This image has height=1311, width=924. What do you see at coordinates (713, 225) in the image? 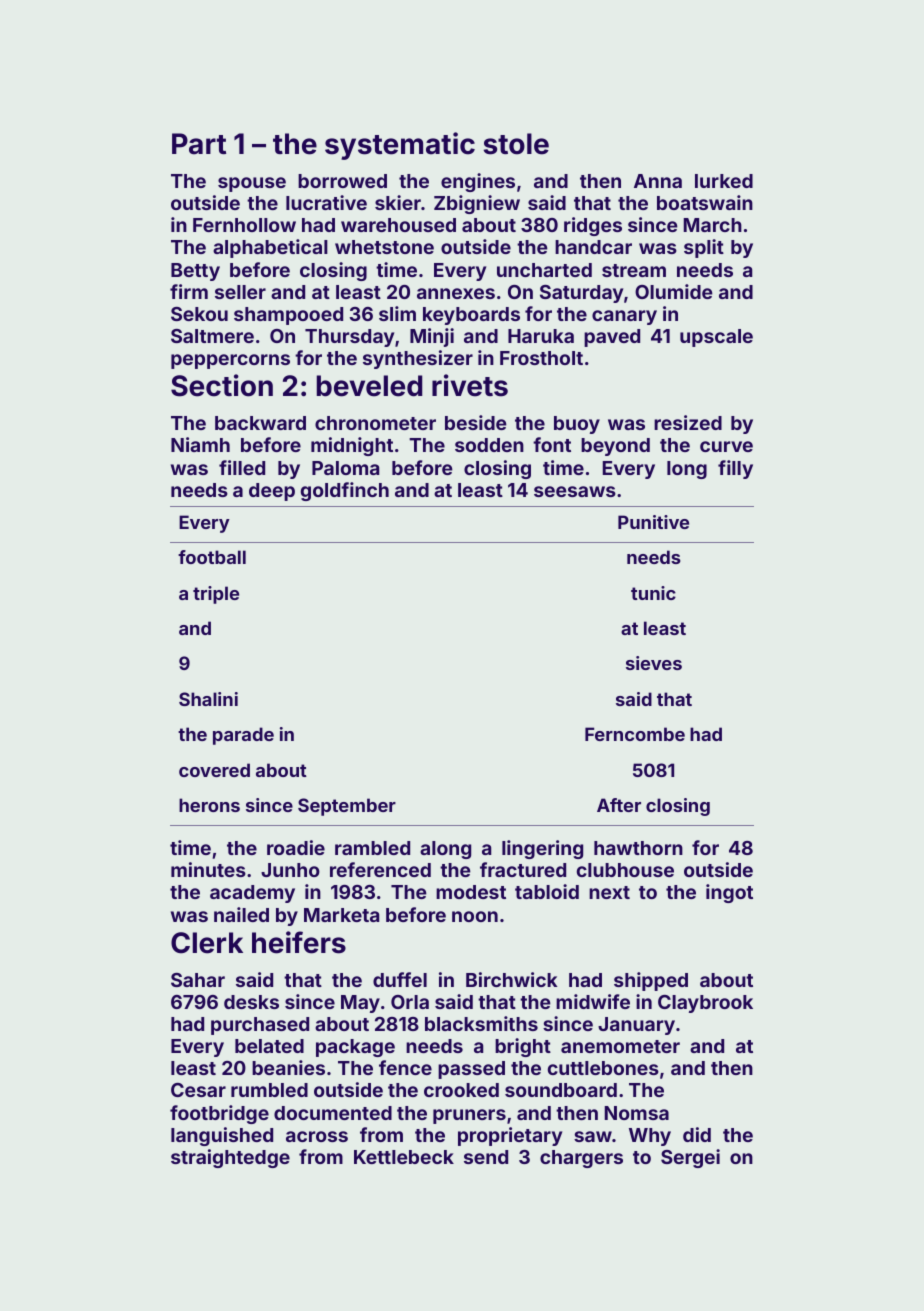
I see `March` at bounding box center [713, 225].
